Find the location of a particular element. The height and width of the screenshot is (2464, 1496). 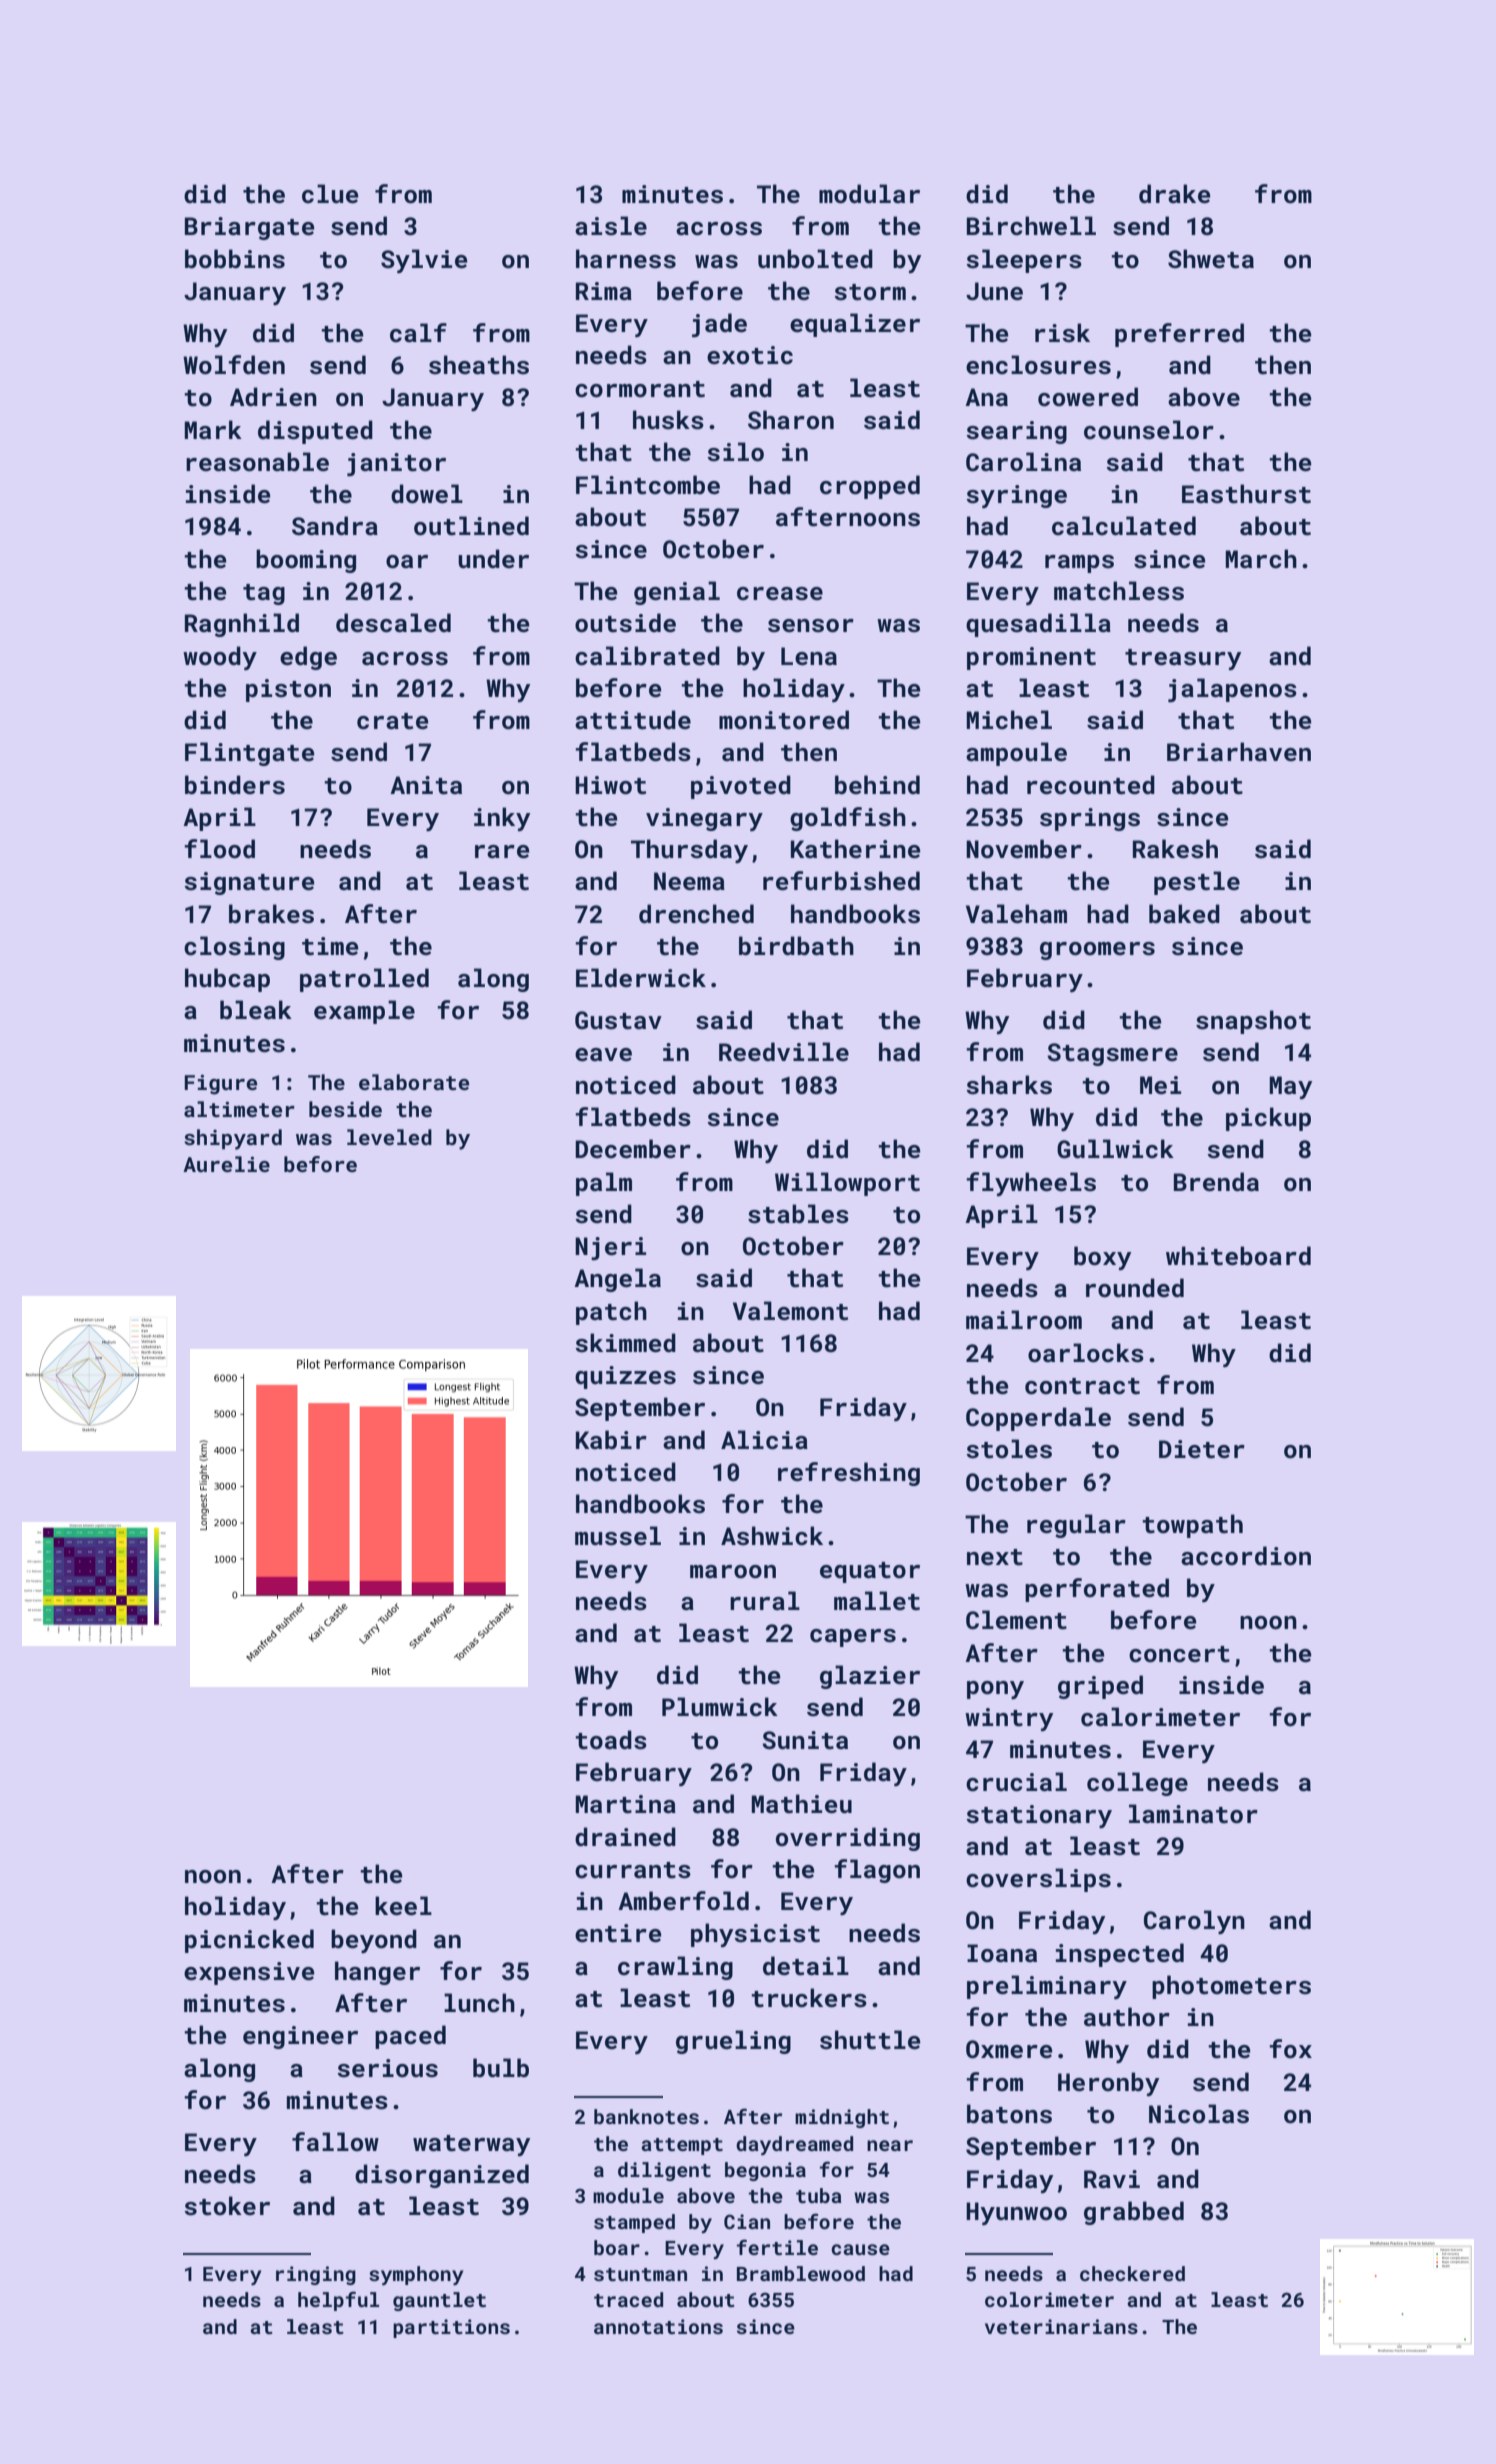

oarlocks is located at coordinates (1086, 1353).
